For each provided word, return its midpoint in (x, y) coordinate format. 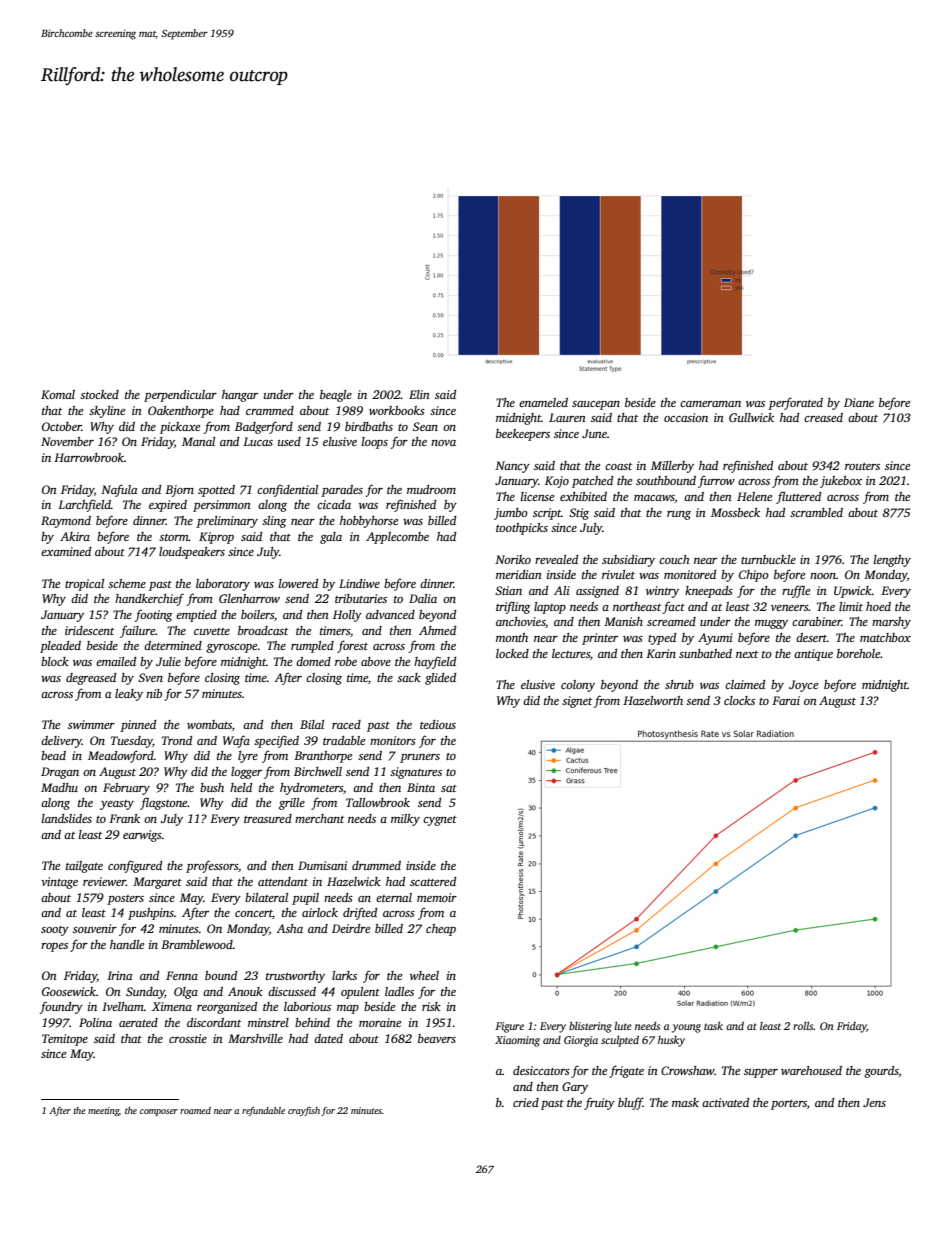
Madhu (59, 787)
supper (761, 1073)
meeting (103, 1111)
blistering (590, 1027)
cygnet (440, 821)
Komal (58, 394)
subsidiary (628, 561)
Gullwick (751, 417)
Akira (75, 536)
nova (443, 443)
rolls (803, 1026)
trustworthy (295, 977)
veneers (790, 608)
